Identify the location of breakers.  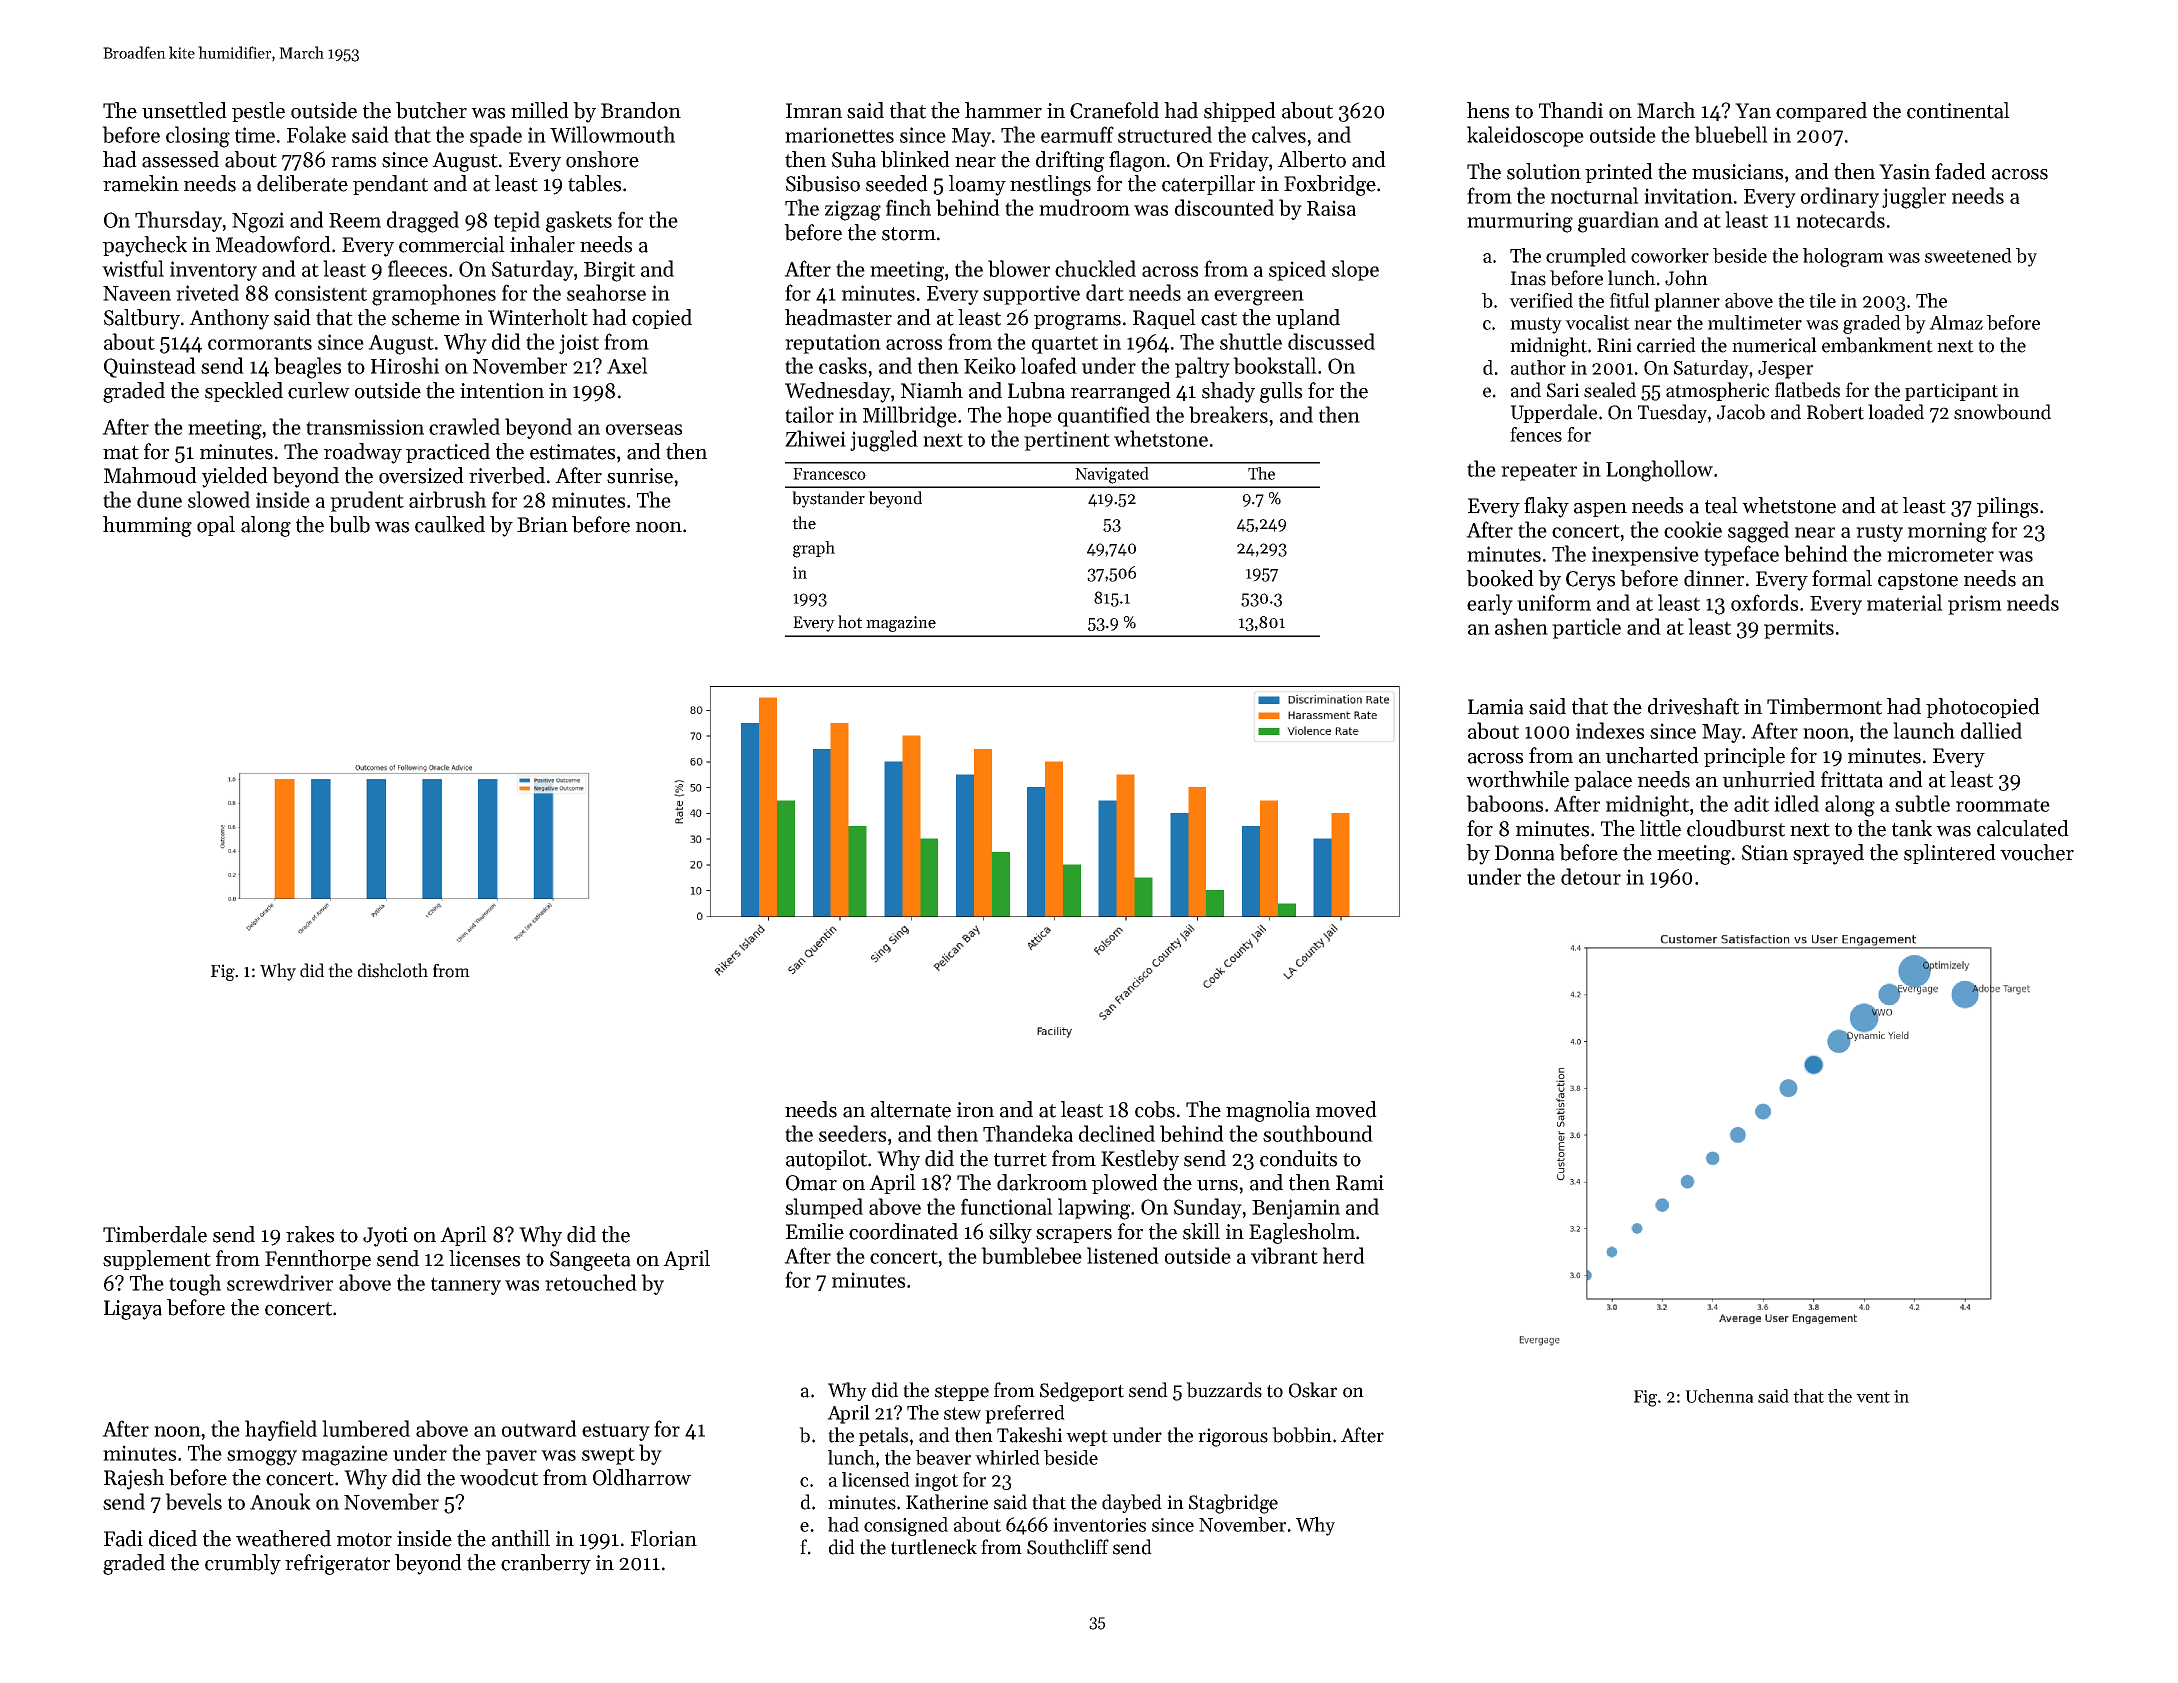
(1228, 414).
